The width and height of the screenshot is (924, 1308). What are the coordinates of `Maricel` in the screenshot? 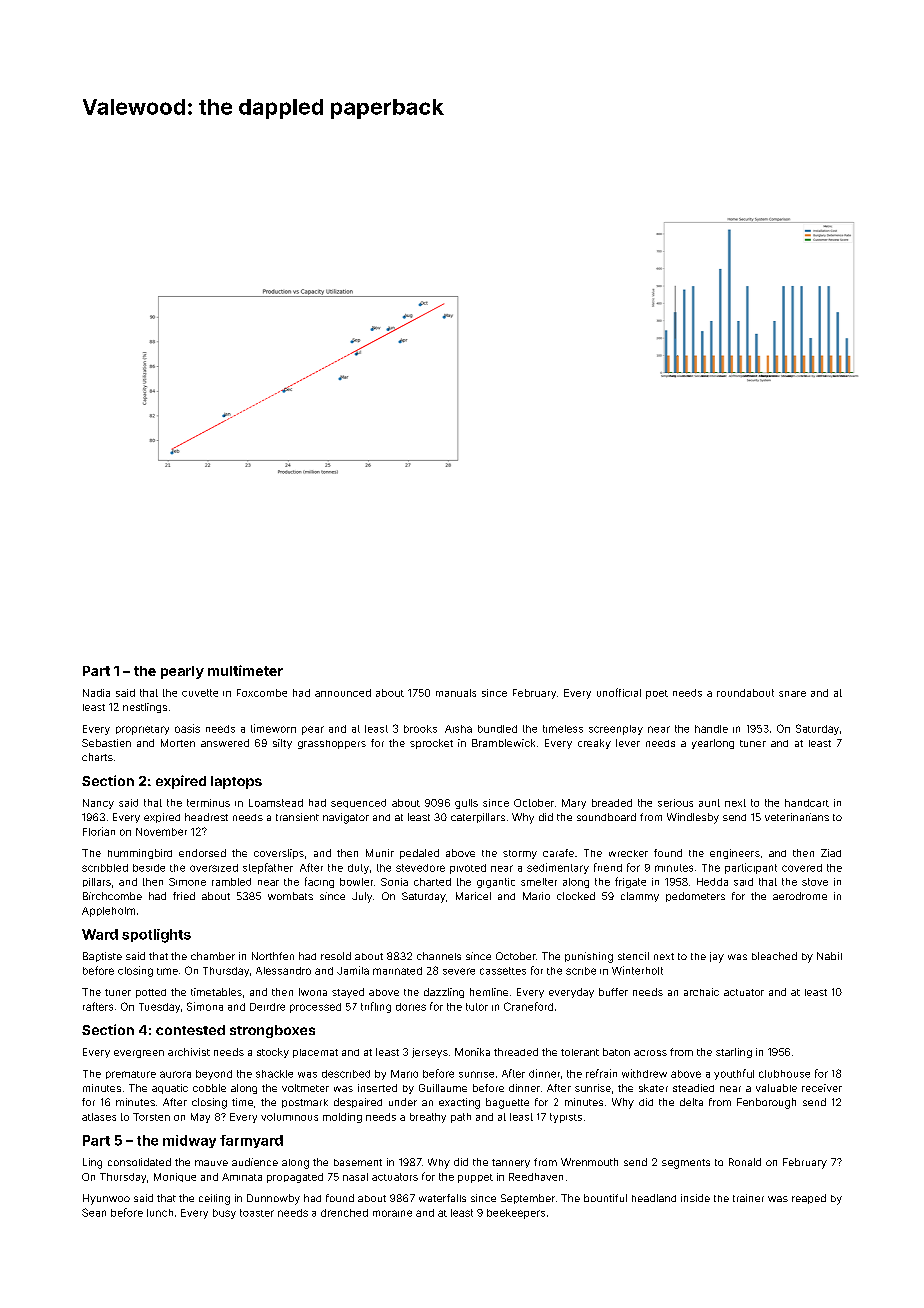 It's located at (473, 896).
